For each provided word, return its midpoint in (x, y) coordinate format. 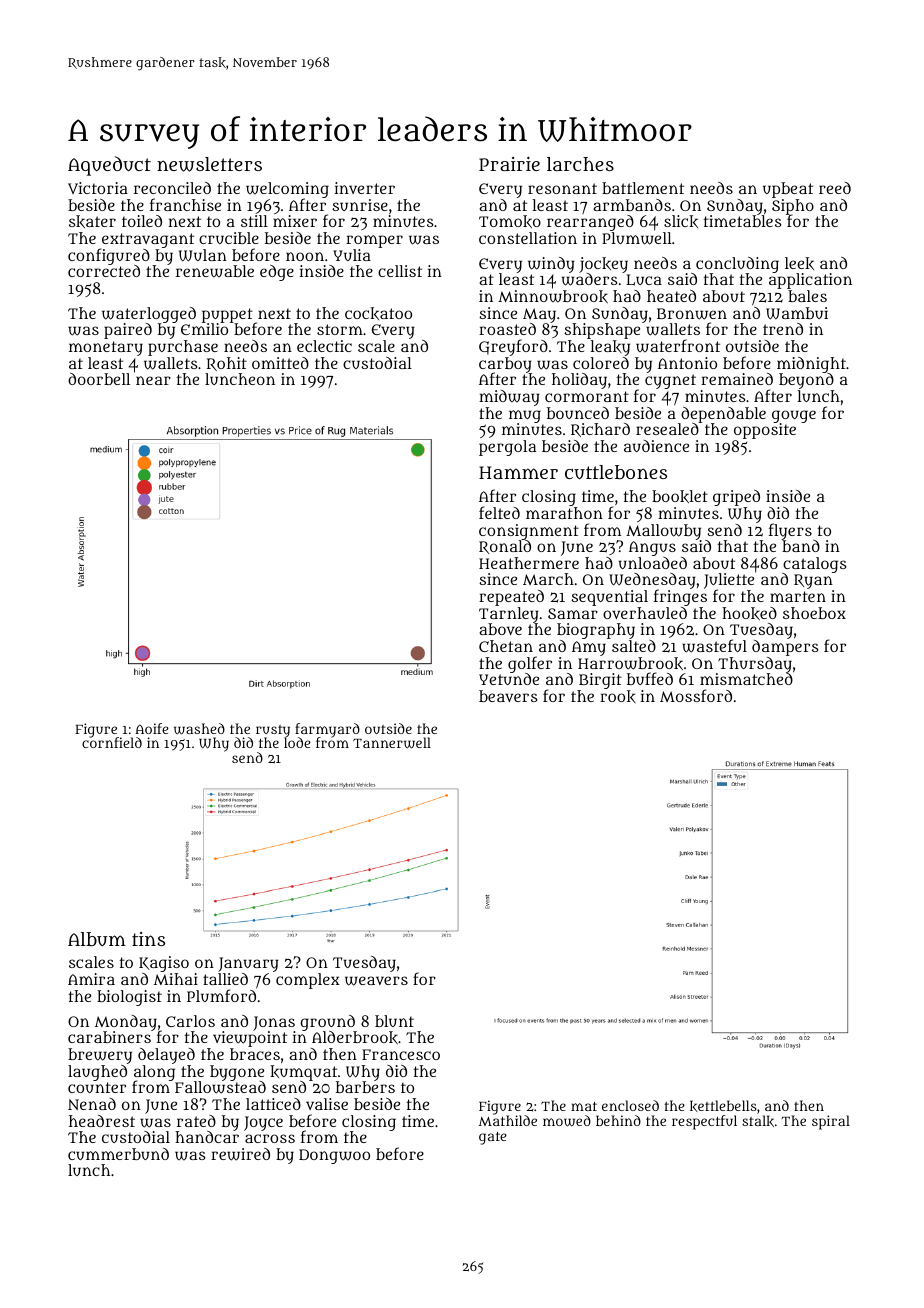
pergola (507, 448)
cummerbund (118, 1154)
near (153, 380)
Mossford (696, 695)
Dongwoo (334, 1156)
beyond (806, 381)
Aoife (152, 728)
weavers (376, 981)
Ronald (505, 547)
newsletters (209, 164)
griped (736, 498)
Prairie (509, 163)
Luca (644, 280)
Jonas (274, 1023)
